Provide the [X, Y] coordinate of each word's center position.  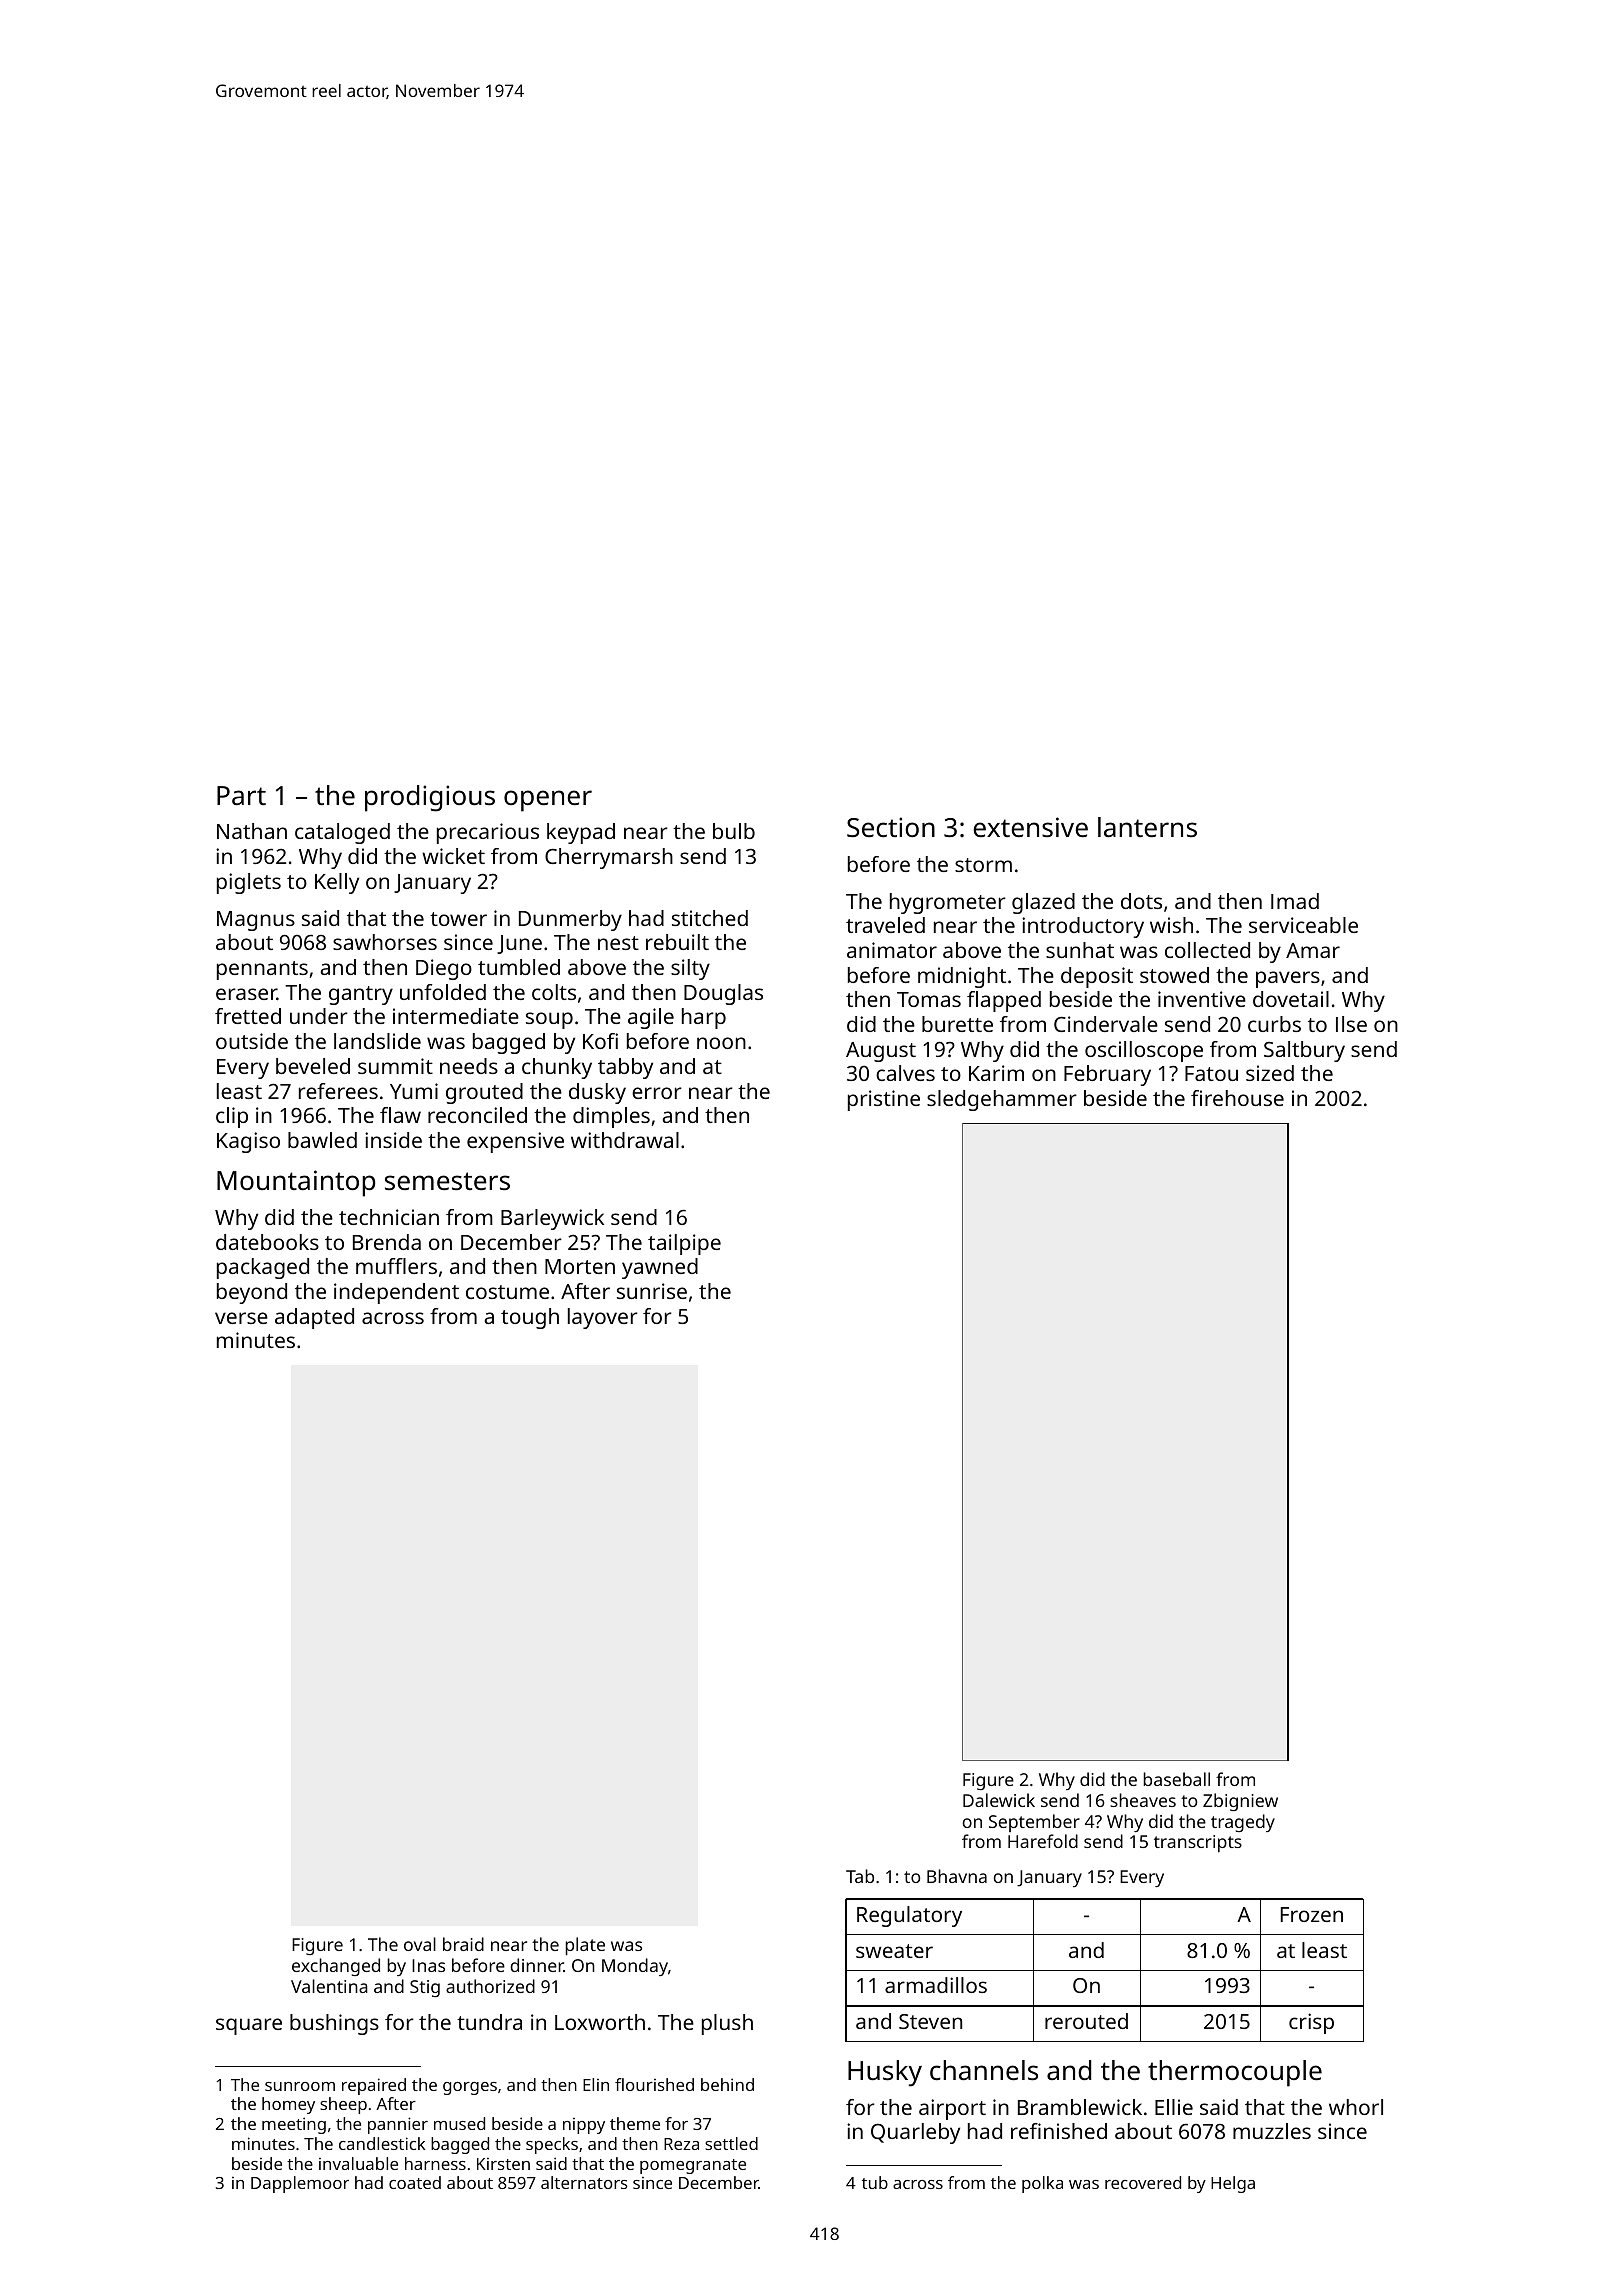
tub [875, 2182]
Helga [1233, 2184]
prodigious [430, 798]
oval [420, 1944]
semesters [447, 1181]
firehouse [1237, 1098]
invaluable [358, 2163]
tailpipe [684, 1244]
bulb [734, 831]
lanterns [1147, 827]
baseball [1176, 1779]
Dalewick [999, 1800]
